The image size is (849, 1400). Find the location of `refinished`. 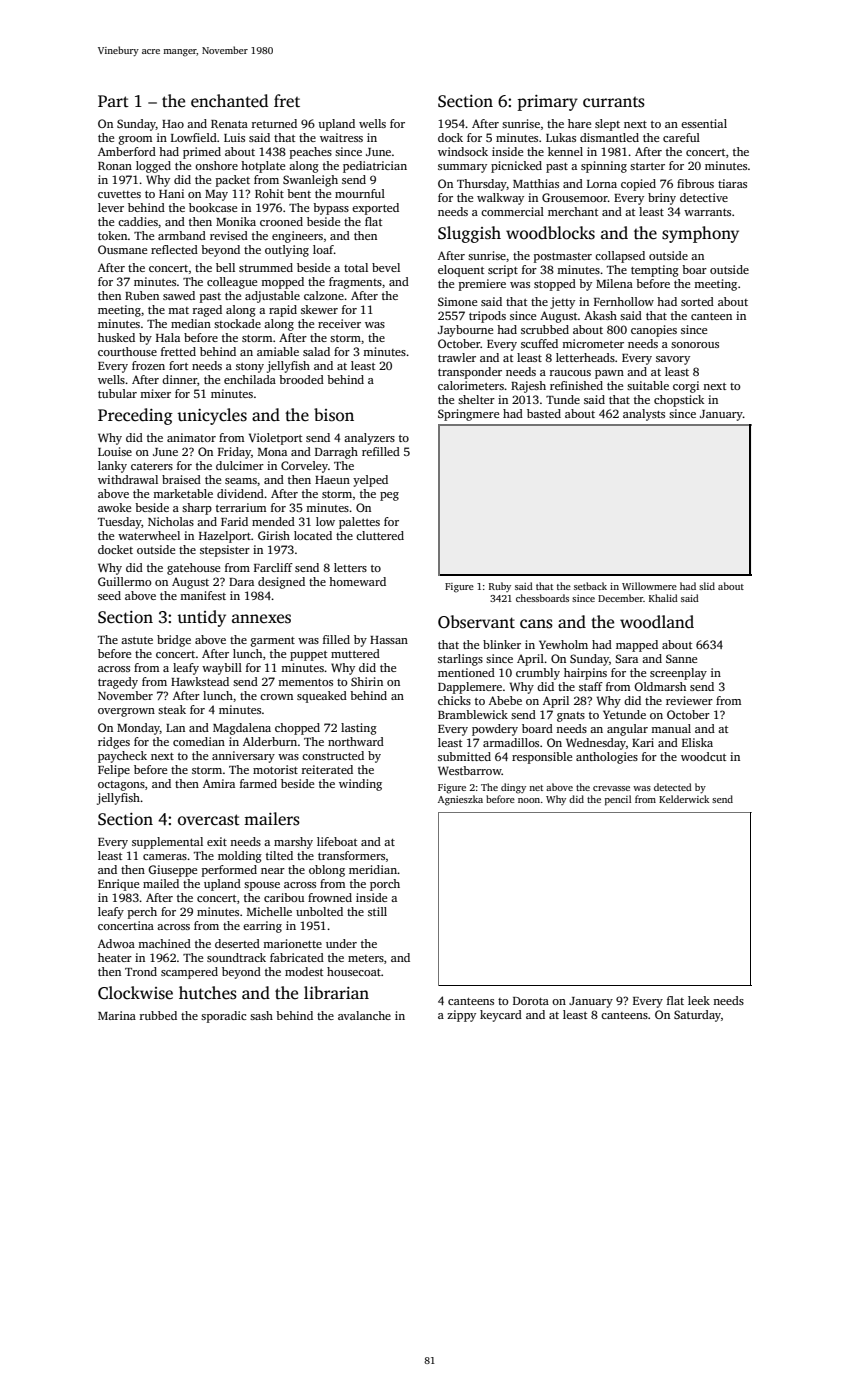

refinished is located at coordinates (576, 385).
